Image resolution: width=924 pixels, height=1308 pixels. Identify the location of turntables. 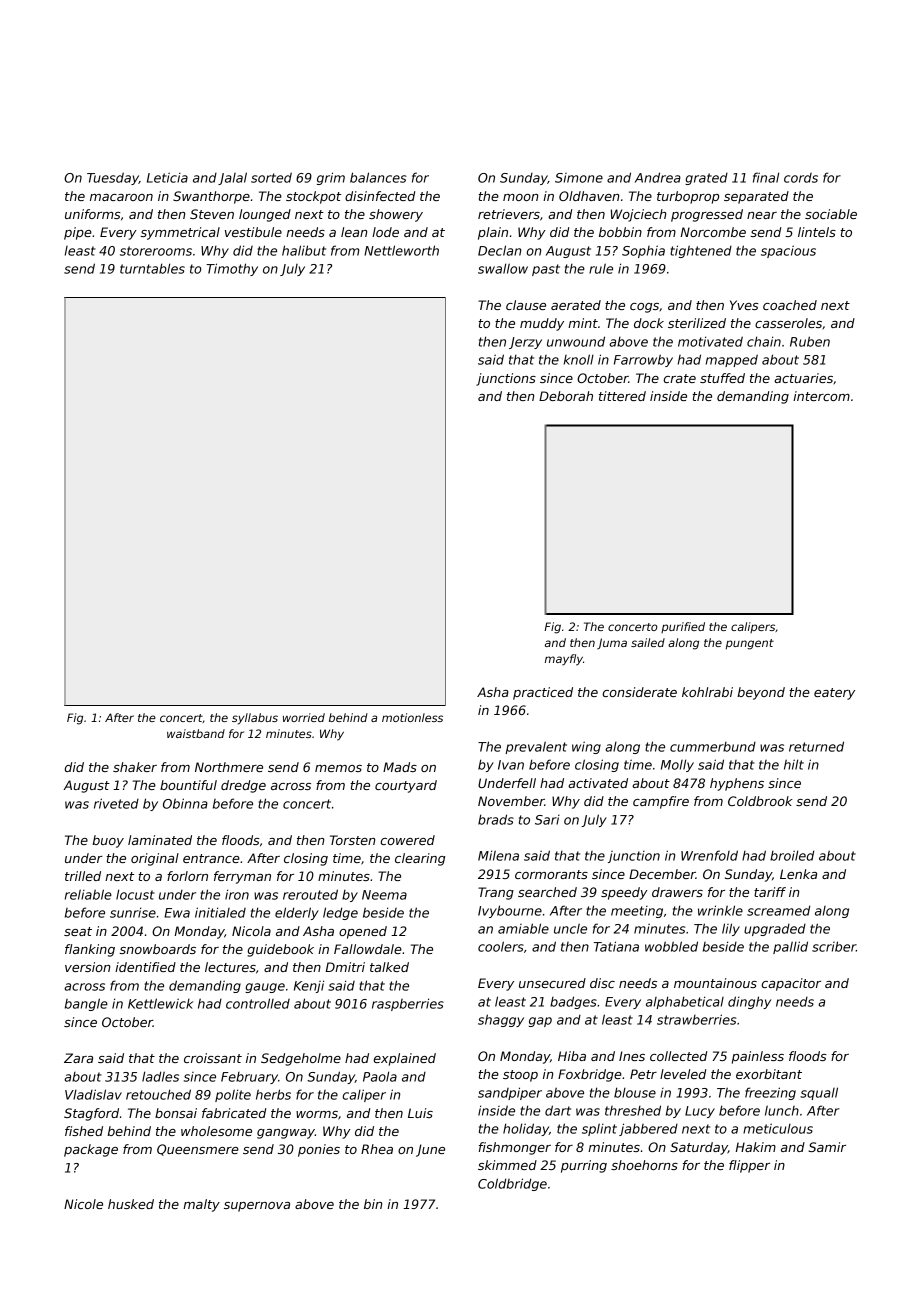
(152, 268).
